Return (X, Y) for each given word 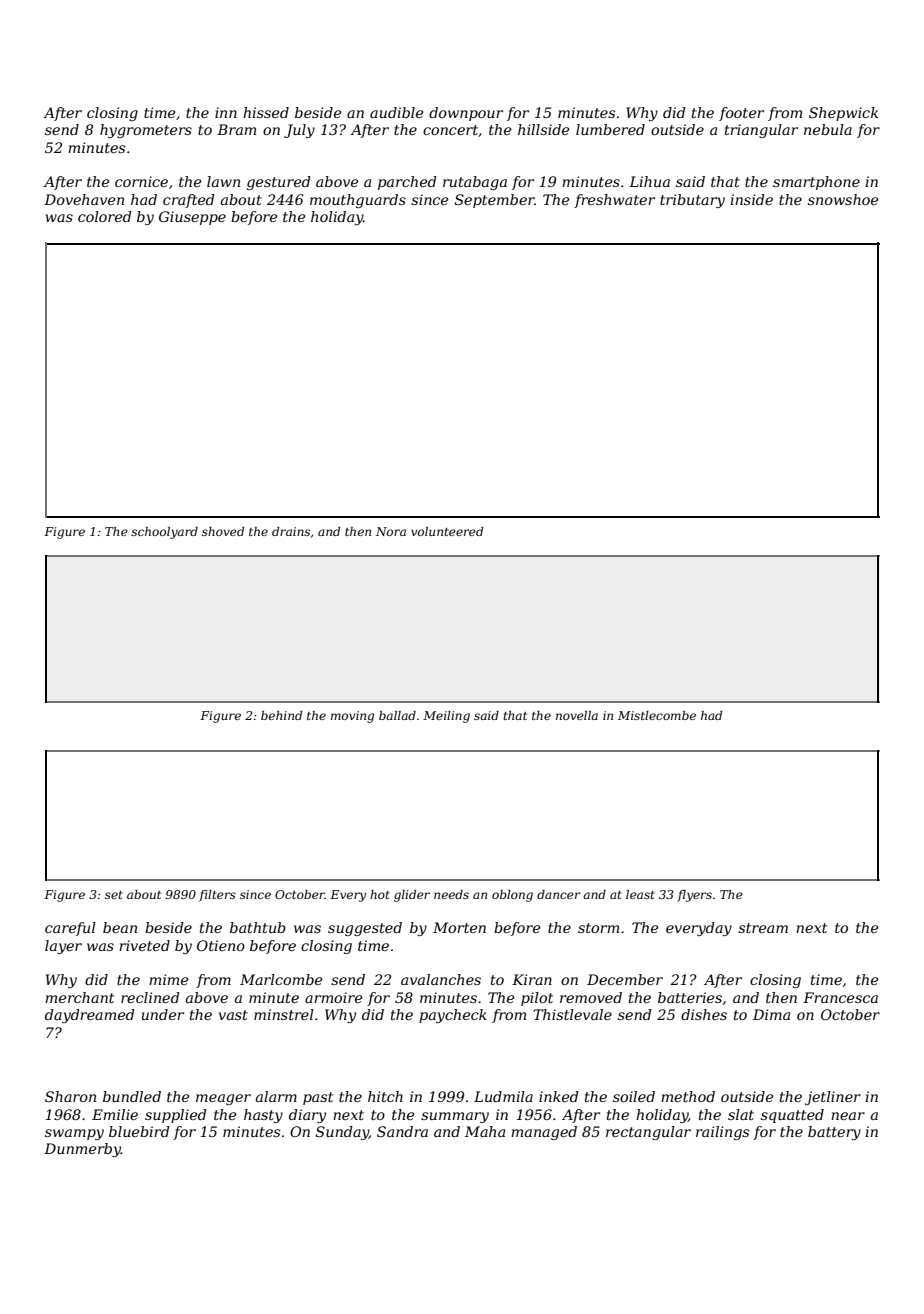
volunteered (447, 531)
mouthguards (358, 201)
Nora (391, 531)
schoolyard (164, 533)
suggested (365, 929)
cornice (141, 181)
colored (105, 216)
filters (217, 896)
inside (751, 199)
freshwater (614, 201)
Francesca (840, 997)
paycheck (453, 1016)
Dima (771, 1014)
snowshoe (843, 199)
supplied (176, 1116)
